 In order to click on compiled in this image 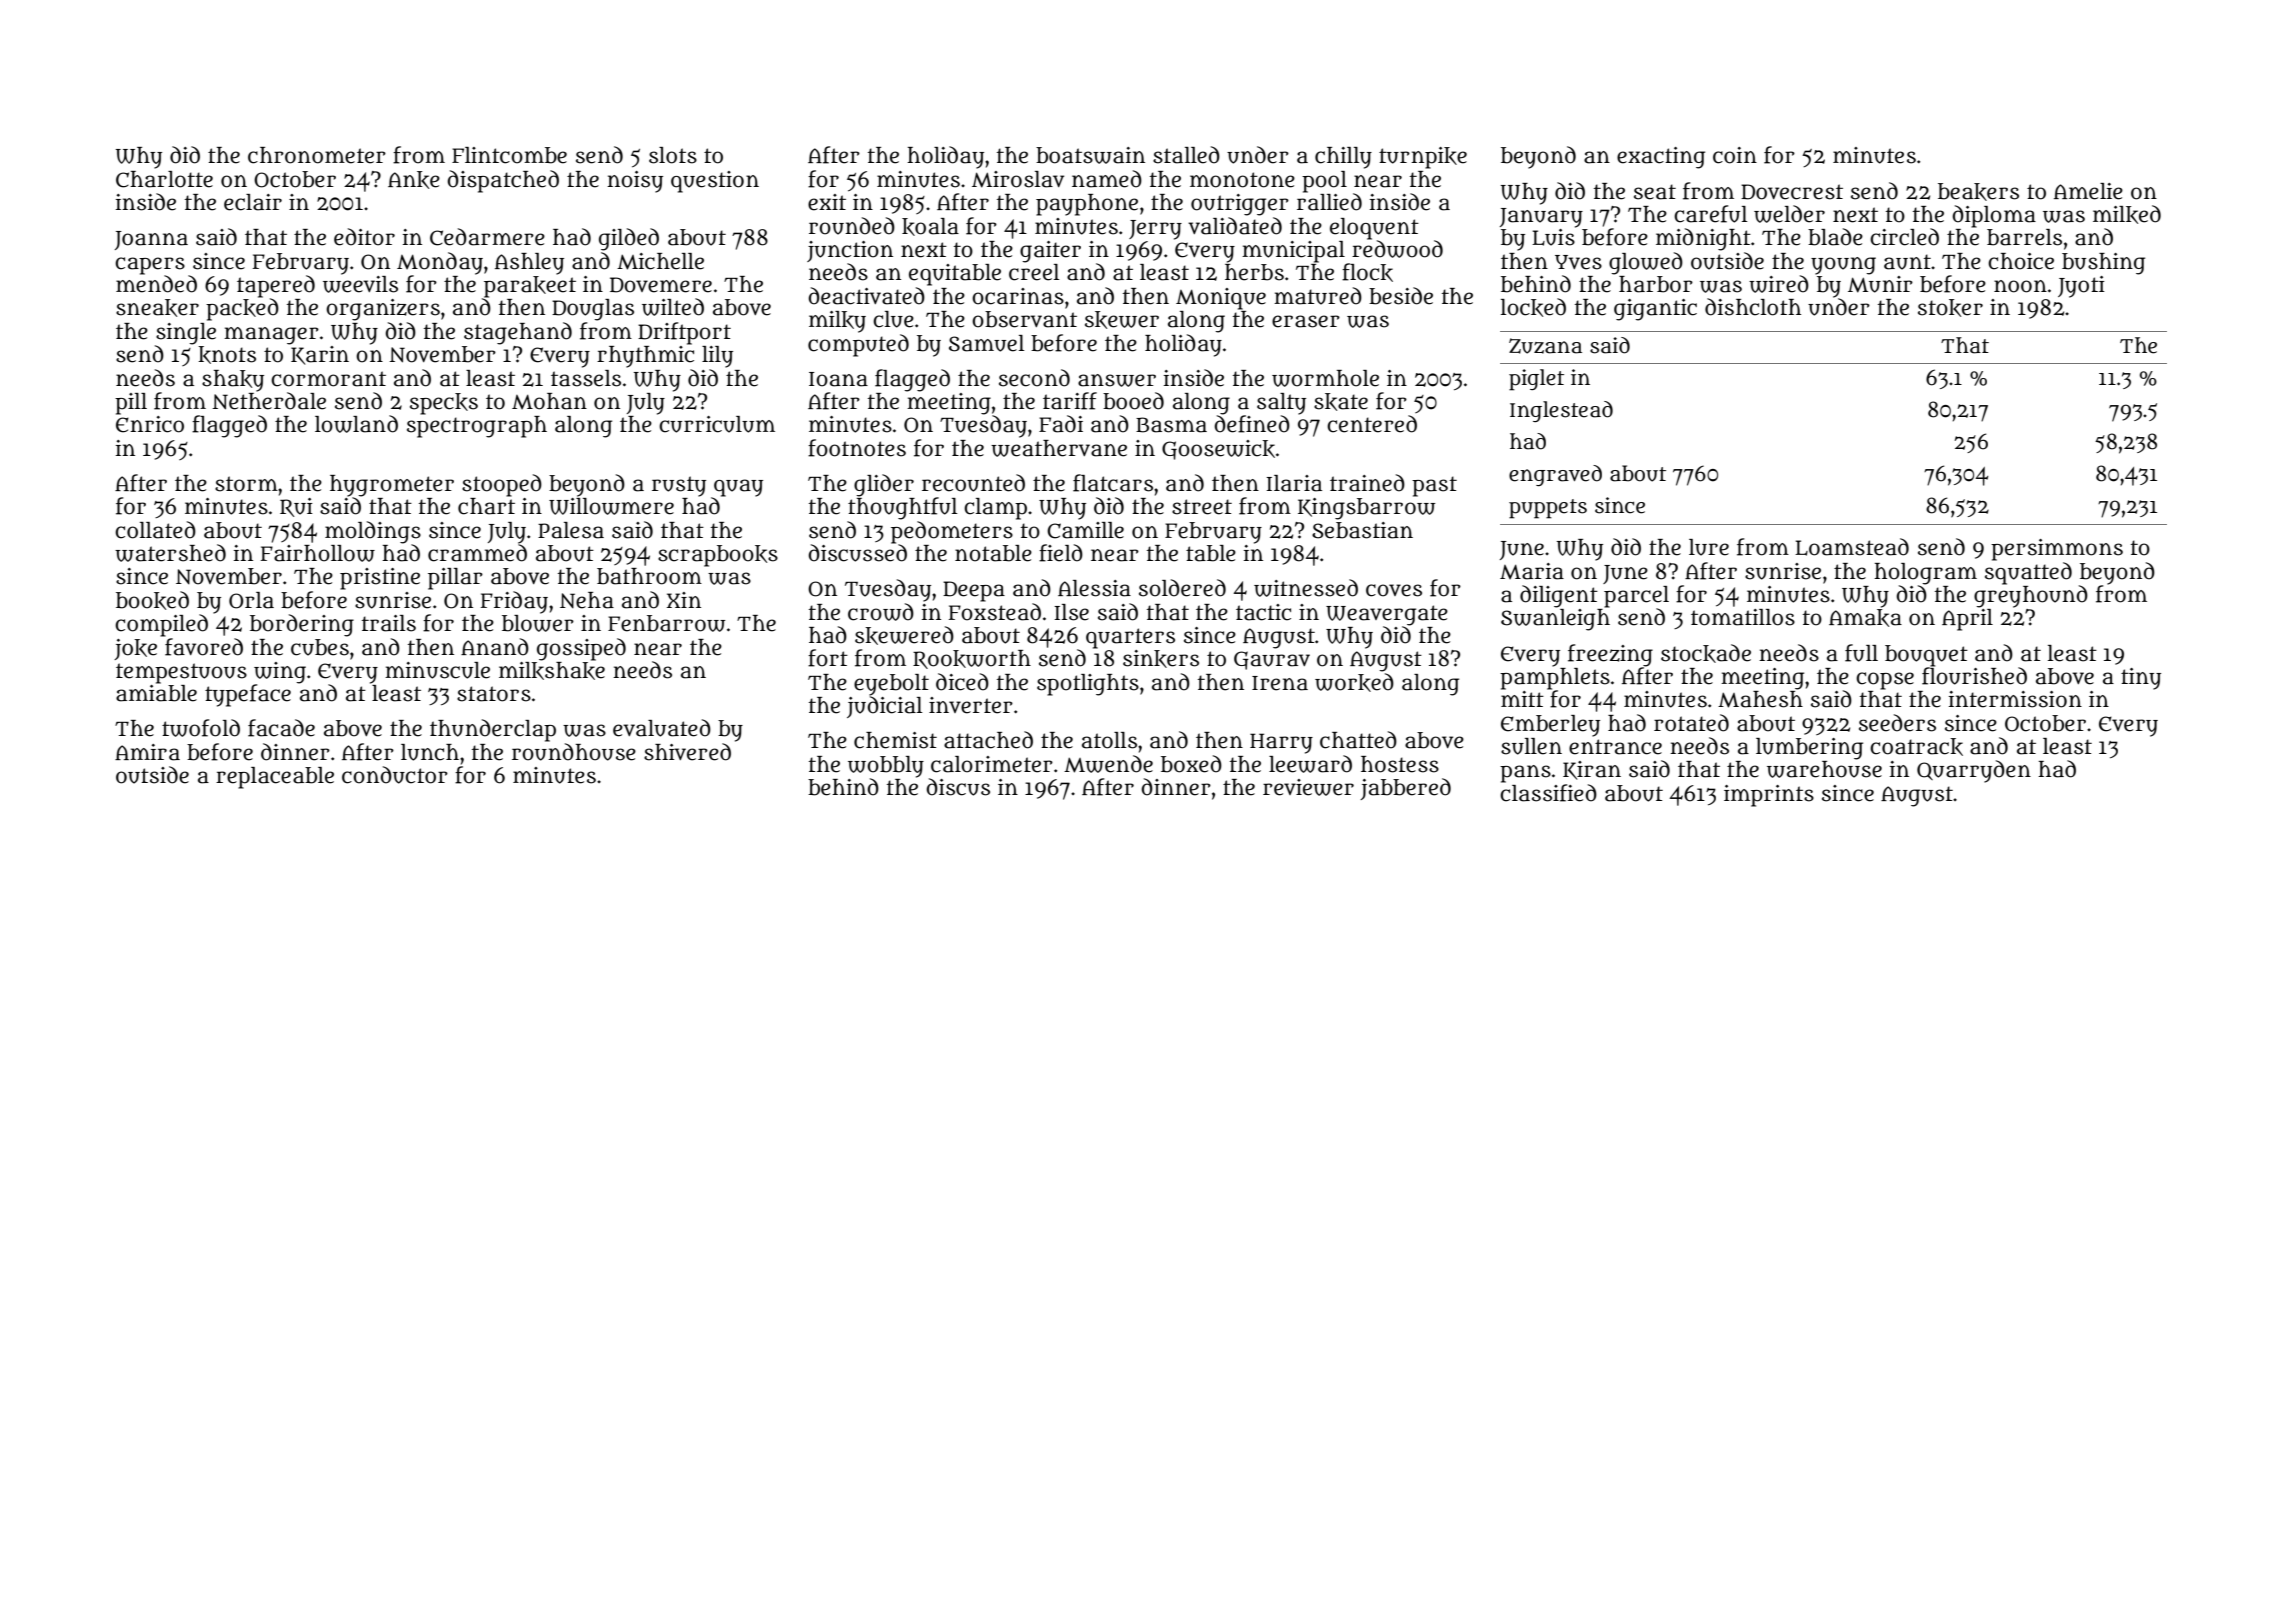, I will do `click(161, 625)`.
